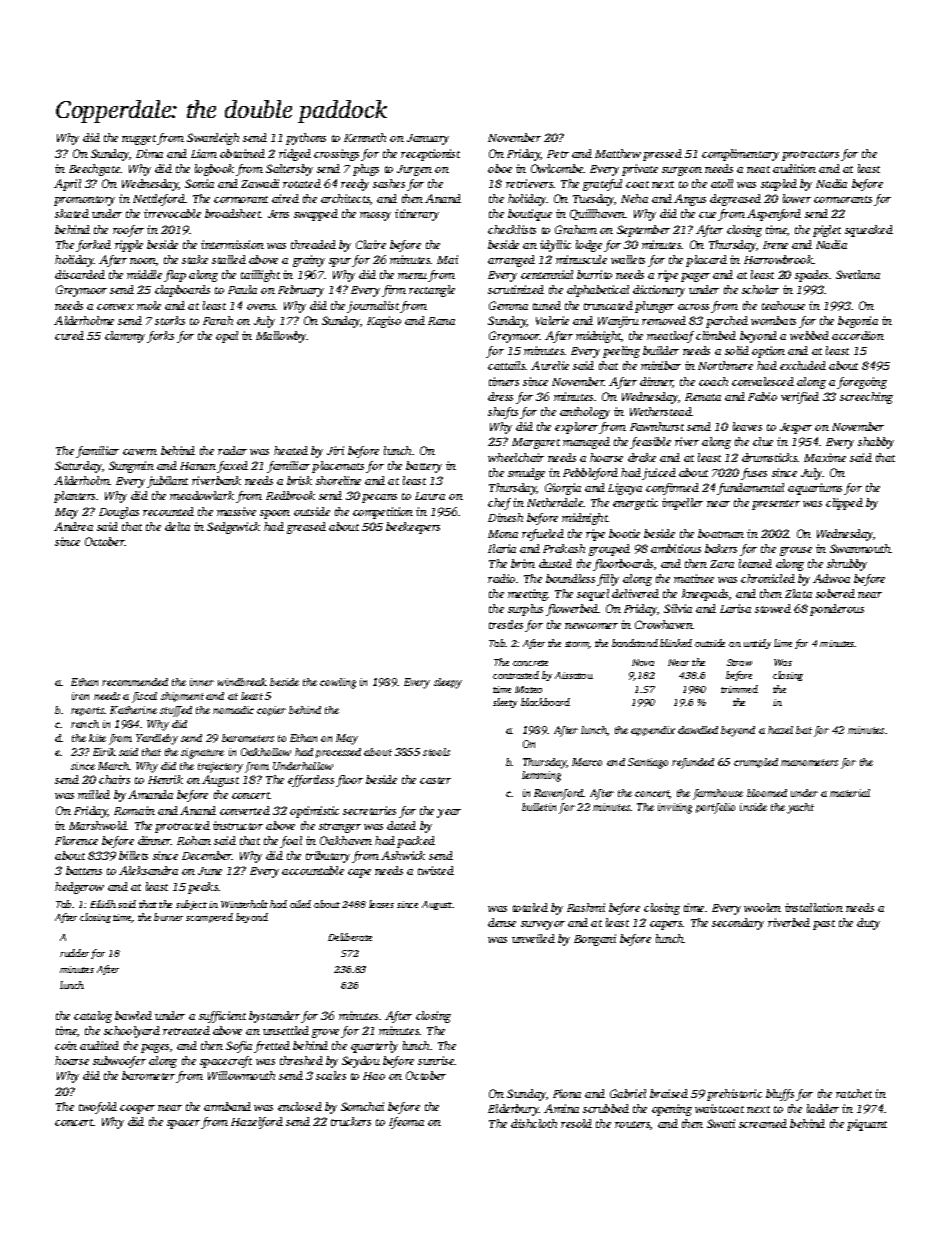 The height and width of the screenshot is (1233, 952). Describe the element at coordinates (135, 682) in the screenshot. I see `recommended` at that location.
